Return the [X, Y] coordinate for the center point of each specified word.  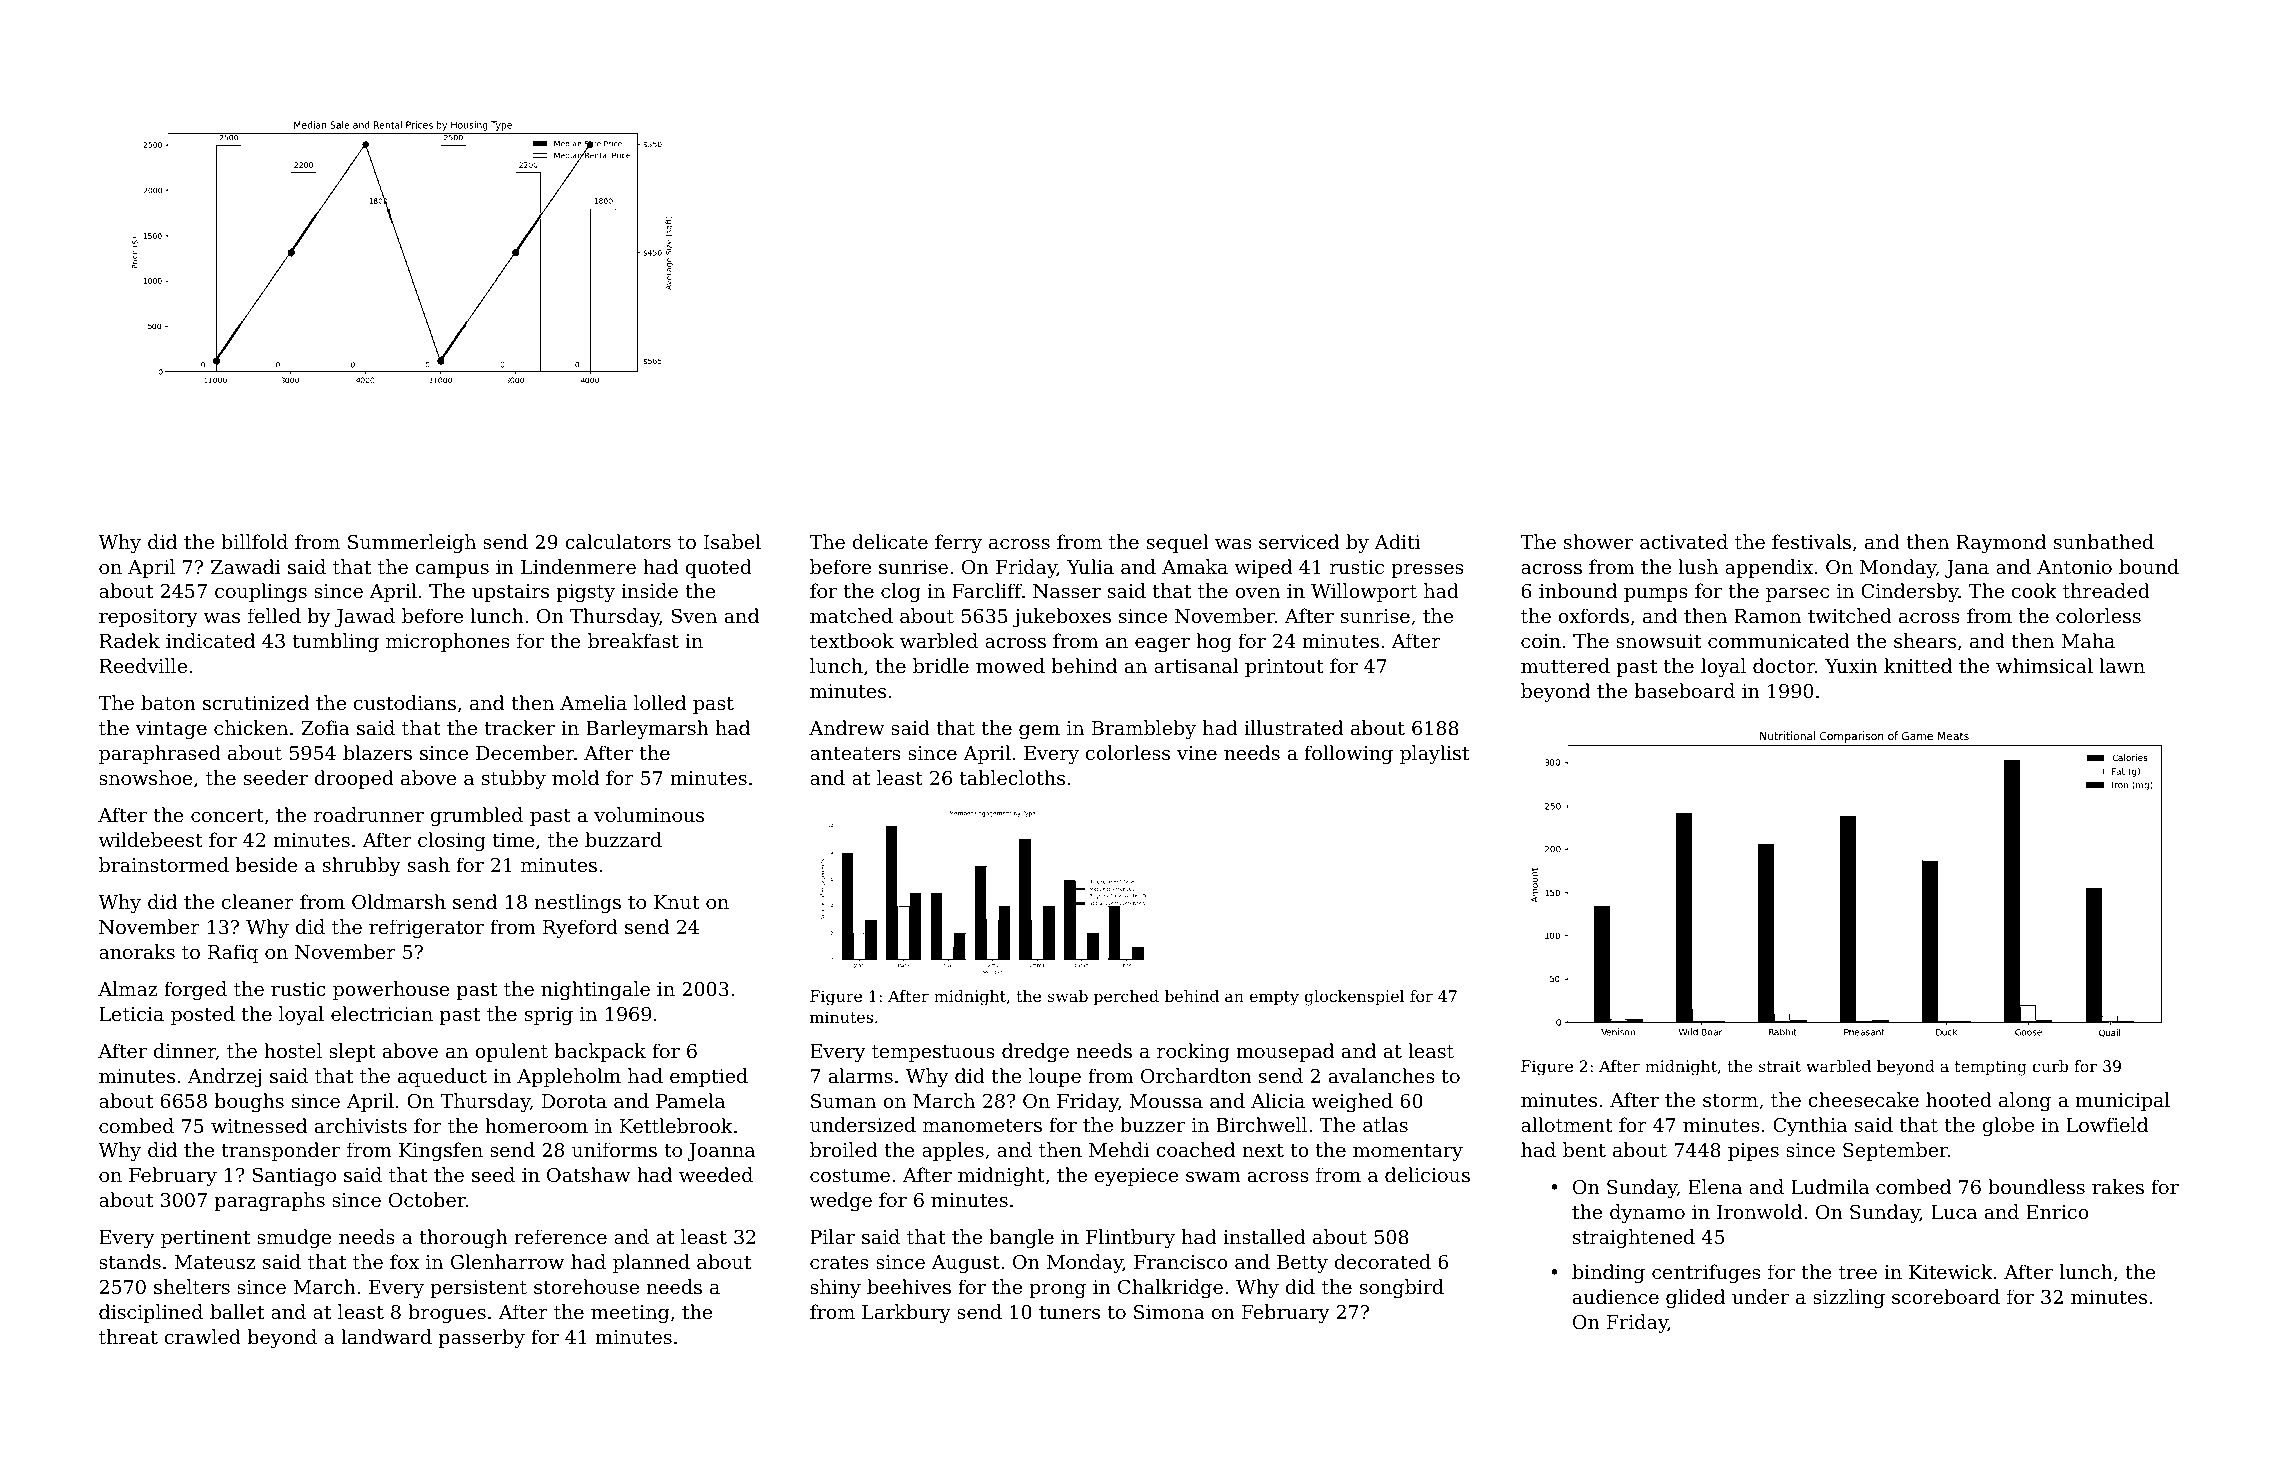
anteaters [855, 753]
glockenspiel [1354, 998]
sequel [1178, 543]
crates [839, 1262]
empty [1274, 998]
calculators [618, 541]
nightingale [595, 990]
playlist [1434, 754]
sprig [549, 1016]
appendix [1769, 568]
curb [2050, 1066]
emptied [709, 1077]
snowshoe [146, 777]
